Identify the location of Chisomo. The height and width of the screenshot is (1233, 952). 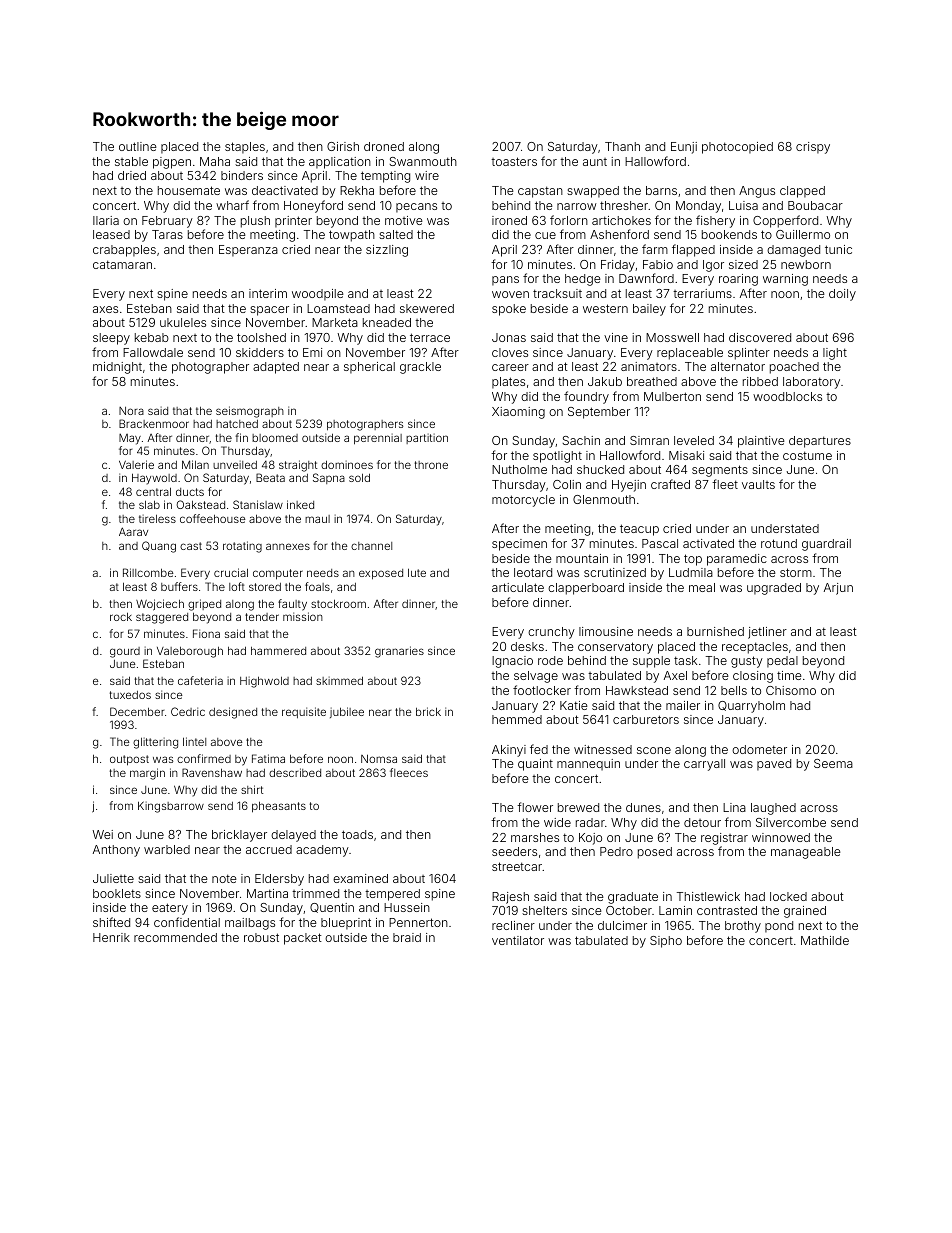
(791, 690).
